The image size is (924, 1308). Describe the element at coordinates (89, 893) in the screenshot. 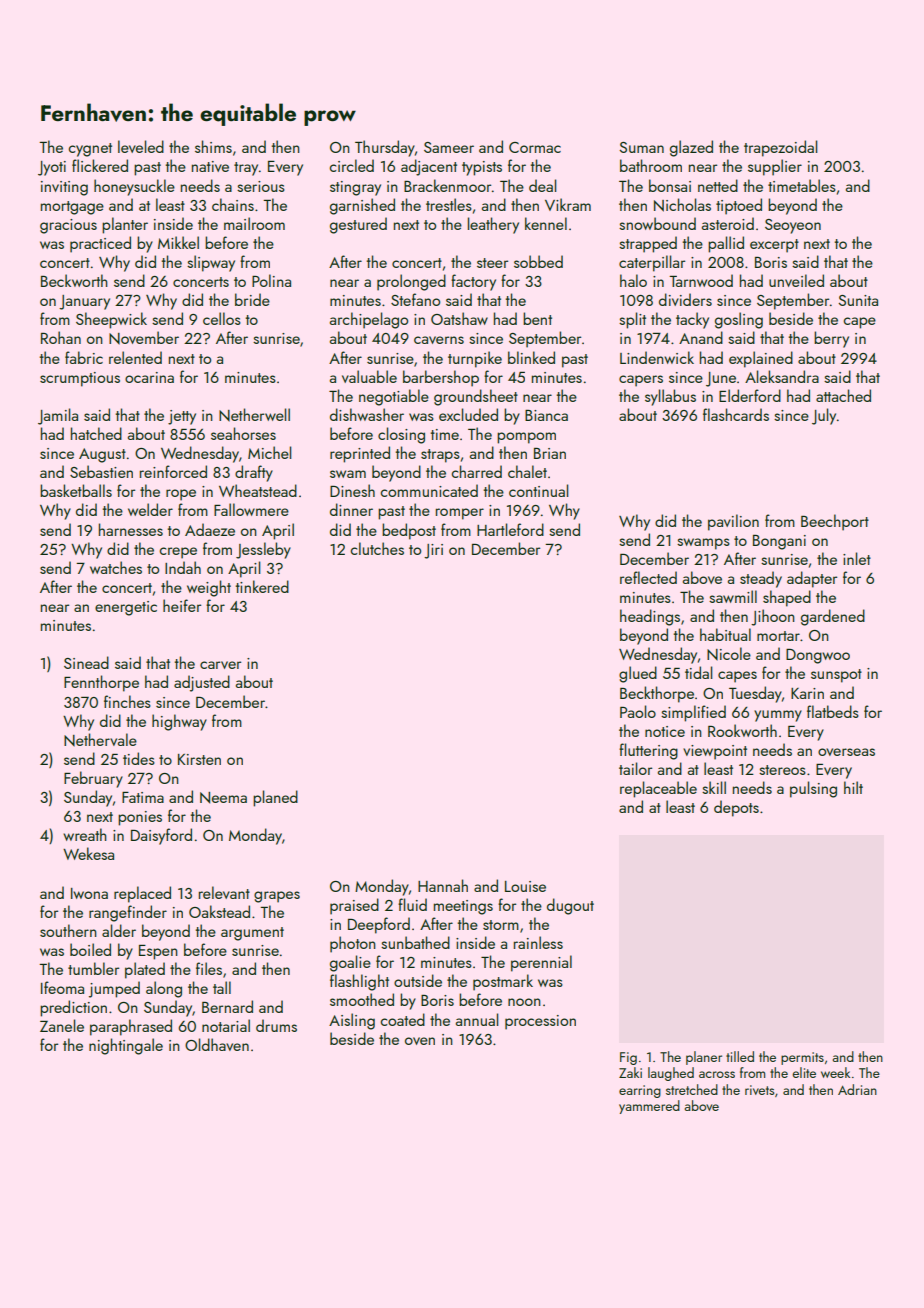

I see `Iwona` at that location.
